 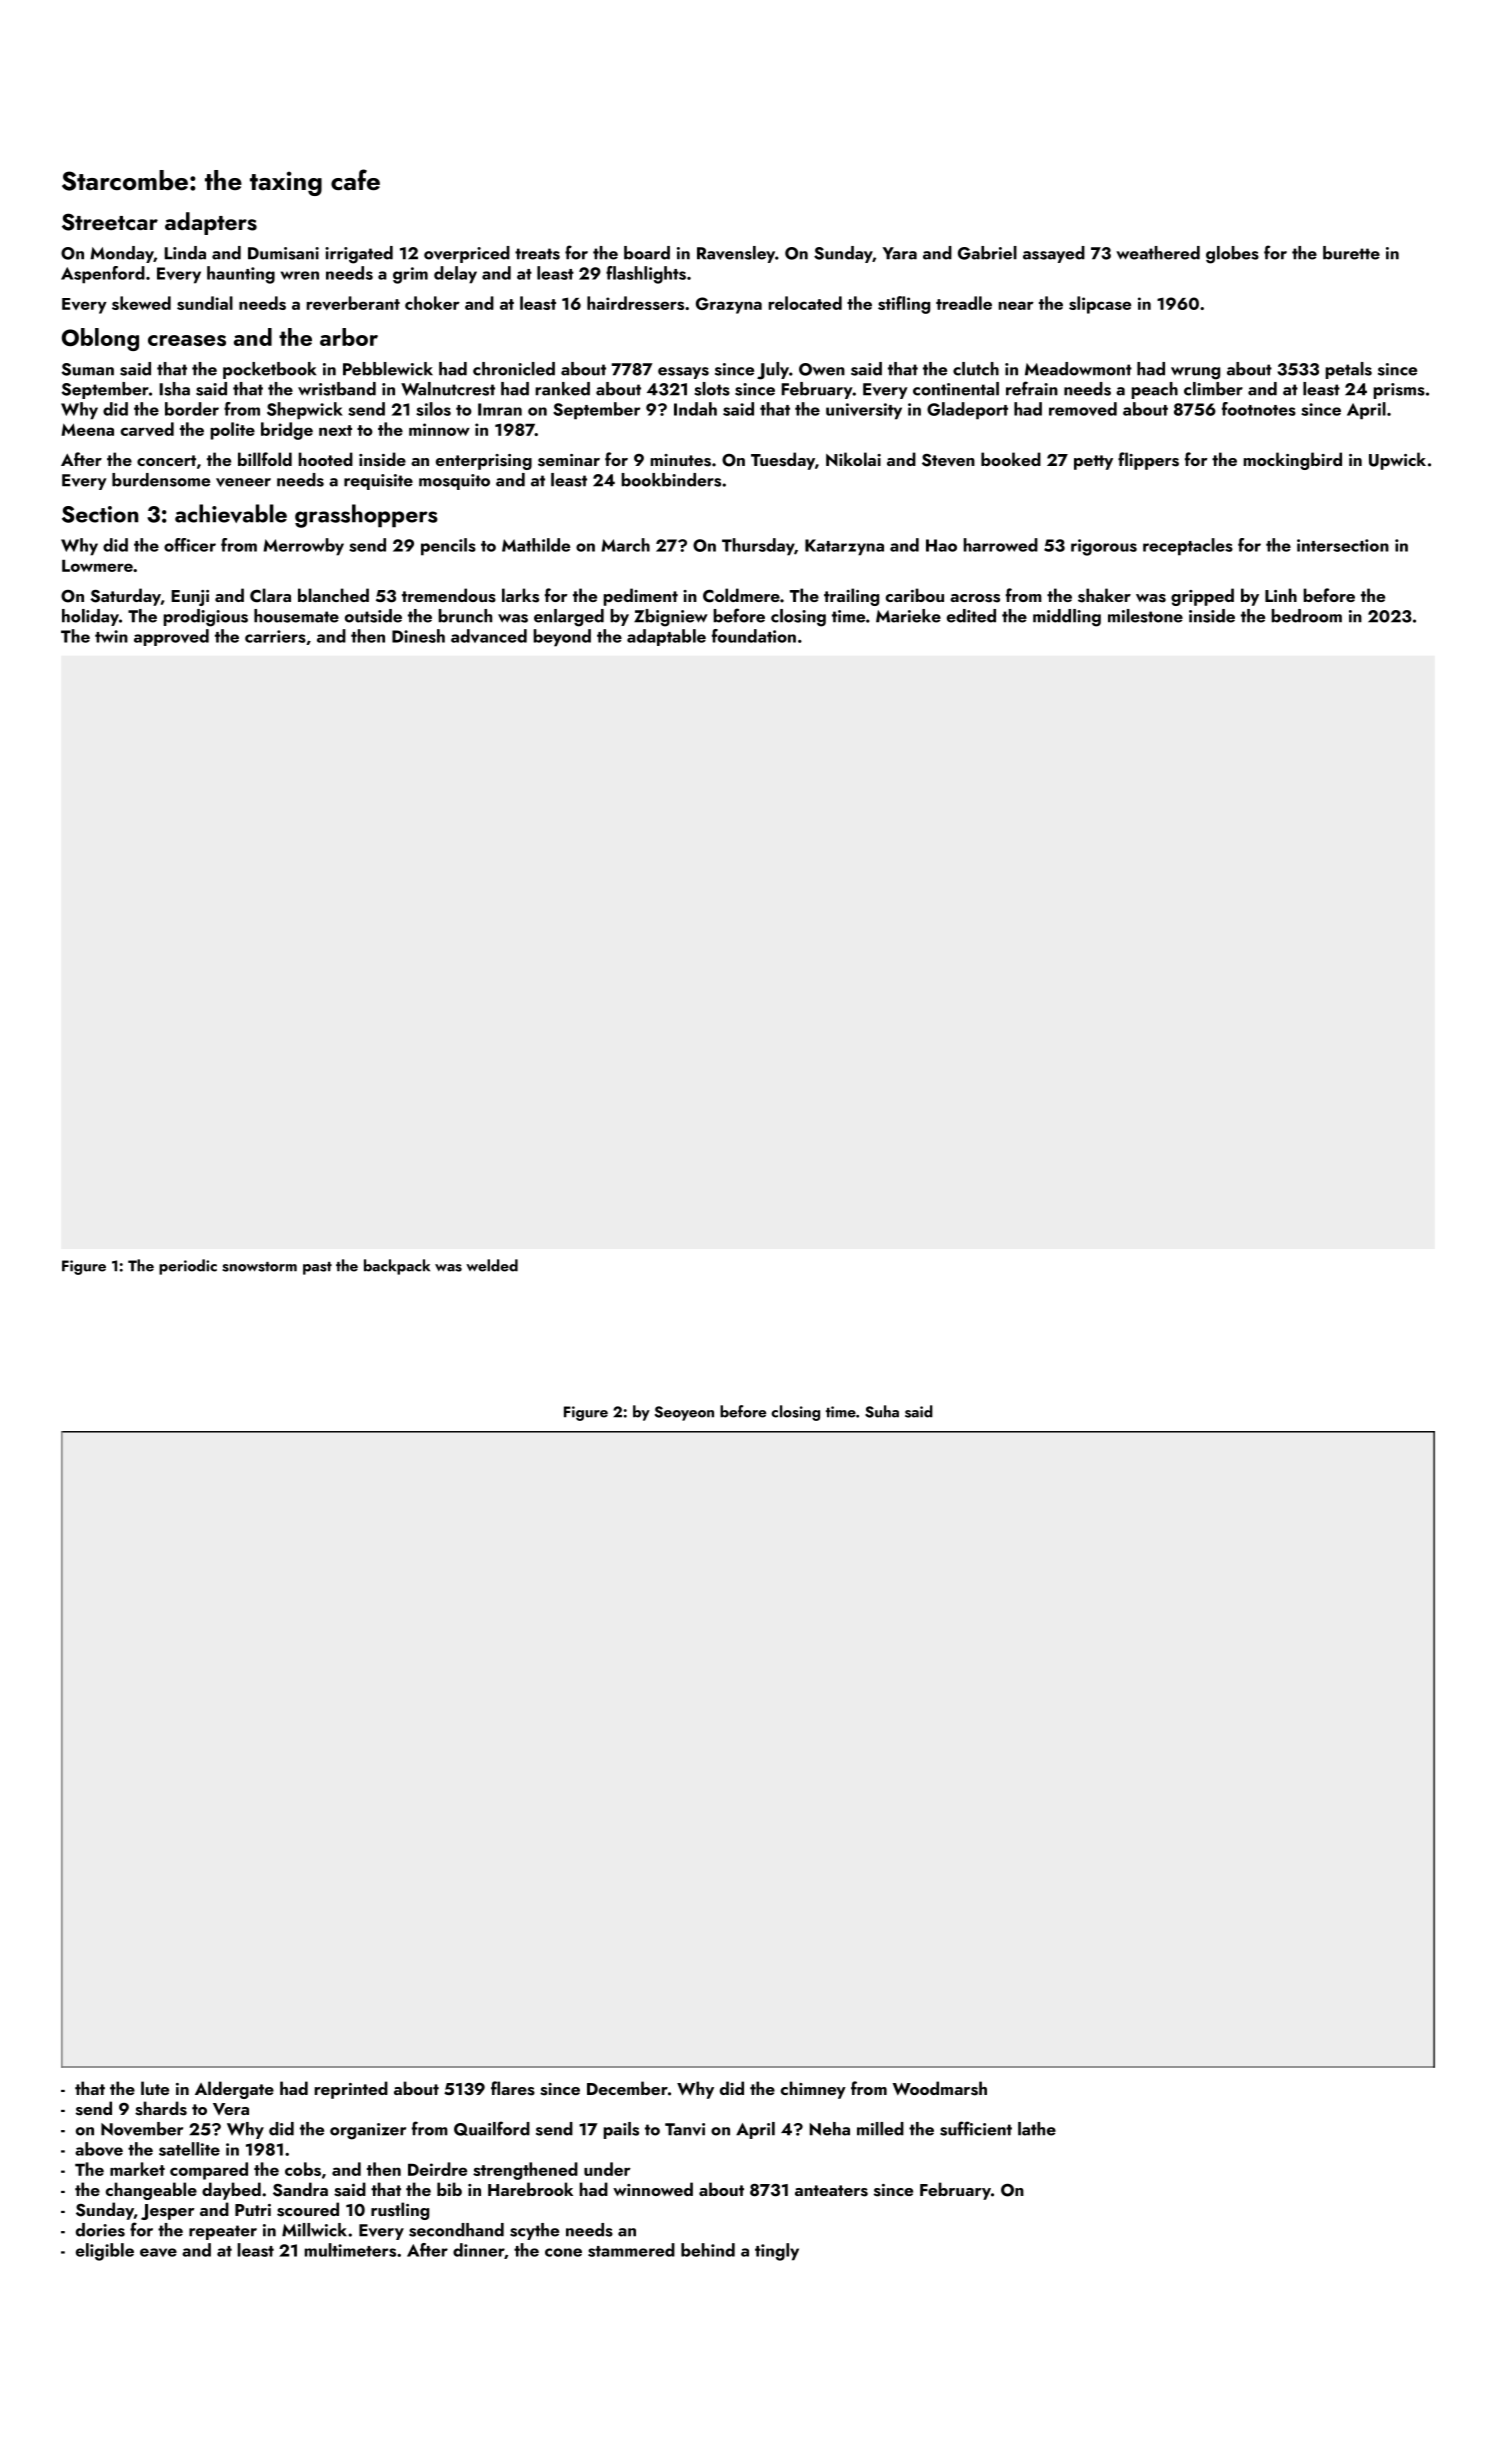 I want to click on hairdressers, so click(x=635, y=303).
